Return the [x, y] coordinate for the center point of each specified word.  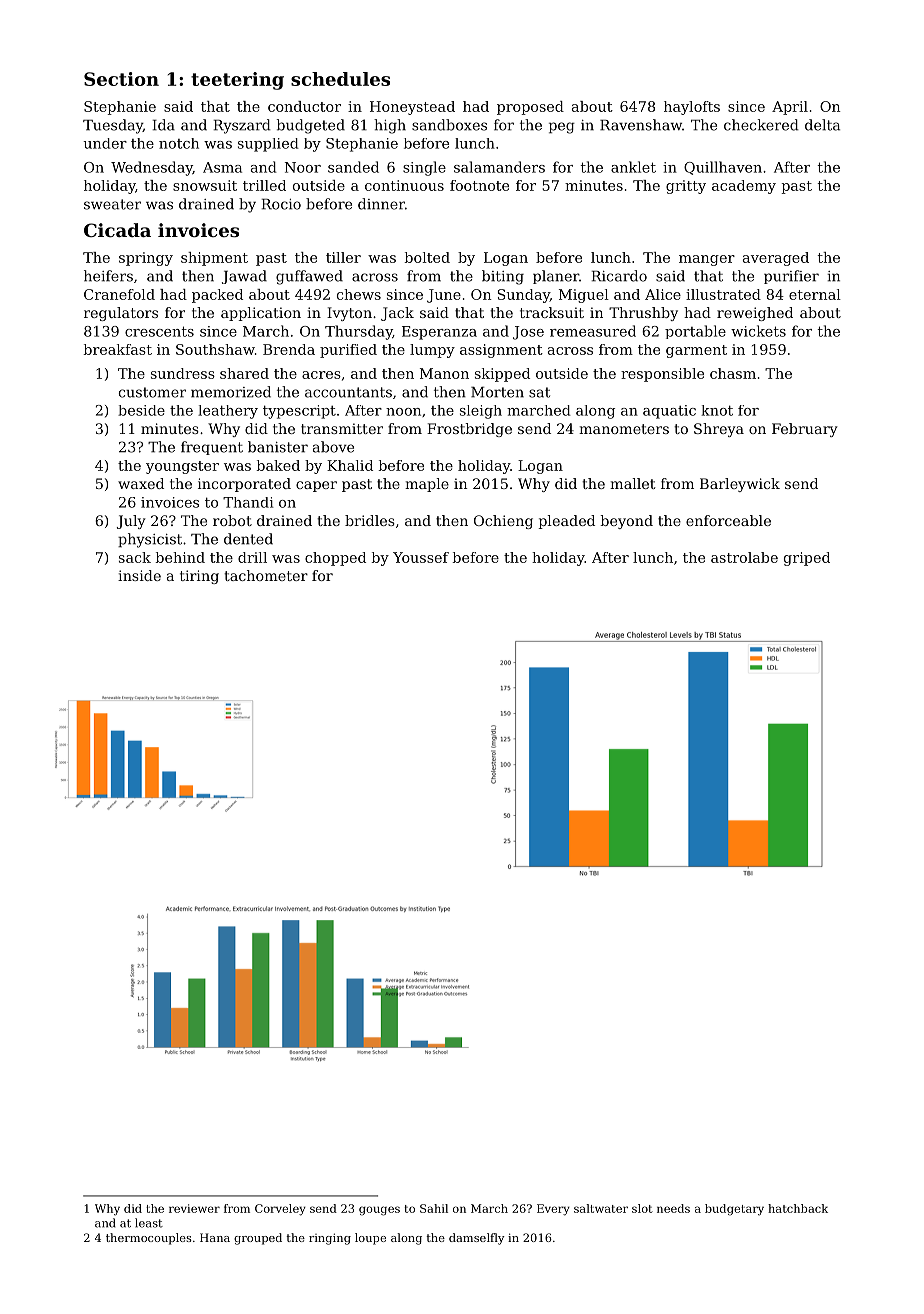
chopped [335, 559]
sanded [353, 167]
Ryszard [242, 126]
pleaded [566, 522]
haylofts [692, 108]
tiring [199, 577]
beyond [626, 522]
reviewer [194, 1208]
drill [252, 557]
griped [807, 559]
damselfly [477, 1239]
